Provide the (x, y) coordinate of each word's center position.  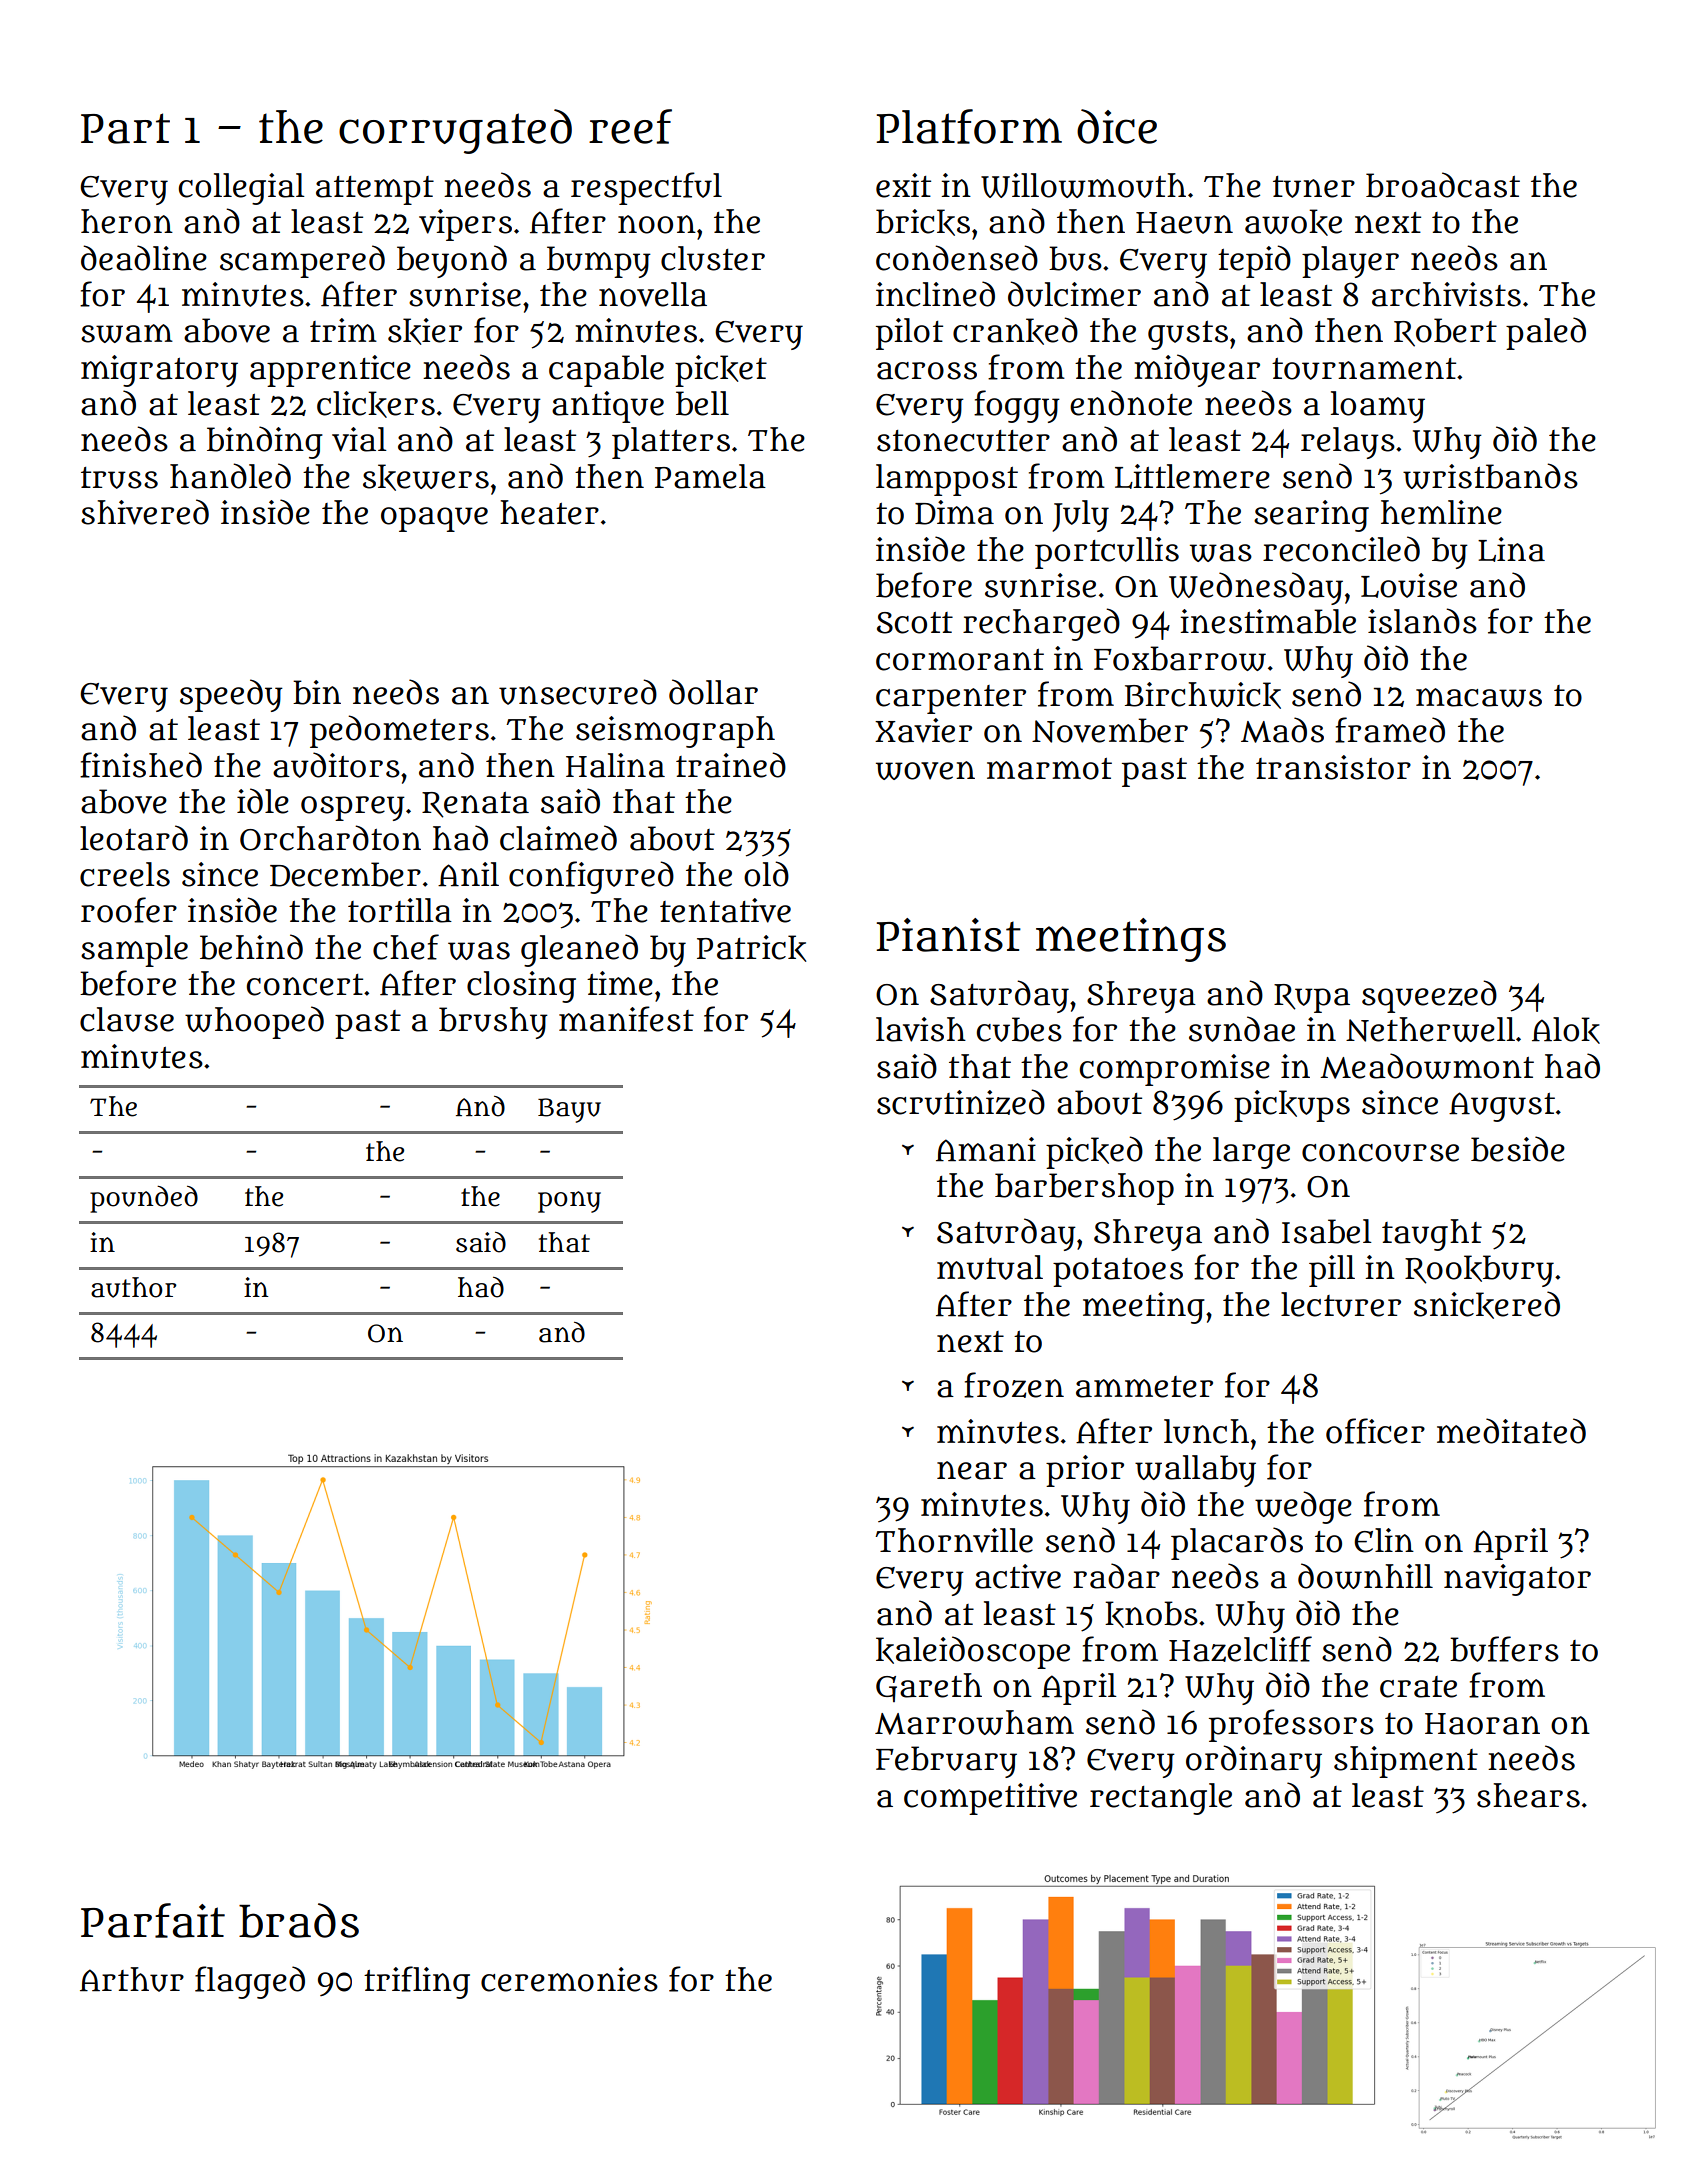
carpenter (951, 699)
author (133, 1287)
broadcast (1443, 185)
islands (1422, 621)
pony (569, 1202)
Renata (475, 805)
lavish (921, 1029)
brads (299, 1920)
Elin (1384, 1540)
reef (630, 126)
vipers (465, 225)
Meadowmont (1427, 1066)
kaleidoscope (973, 1652)
